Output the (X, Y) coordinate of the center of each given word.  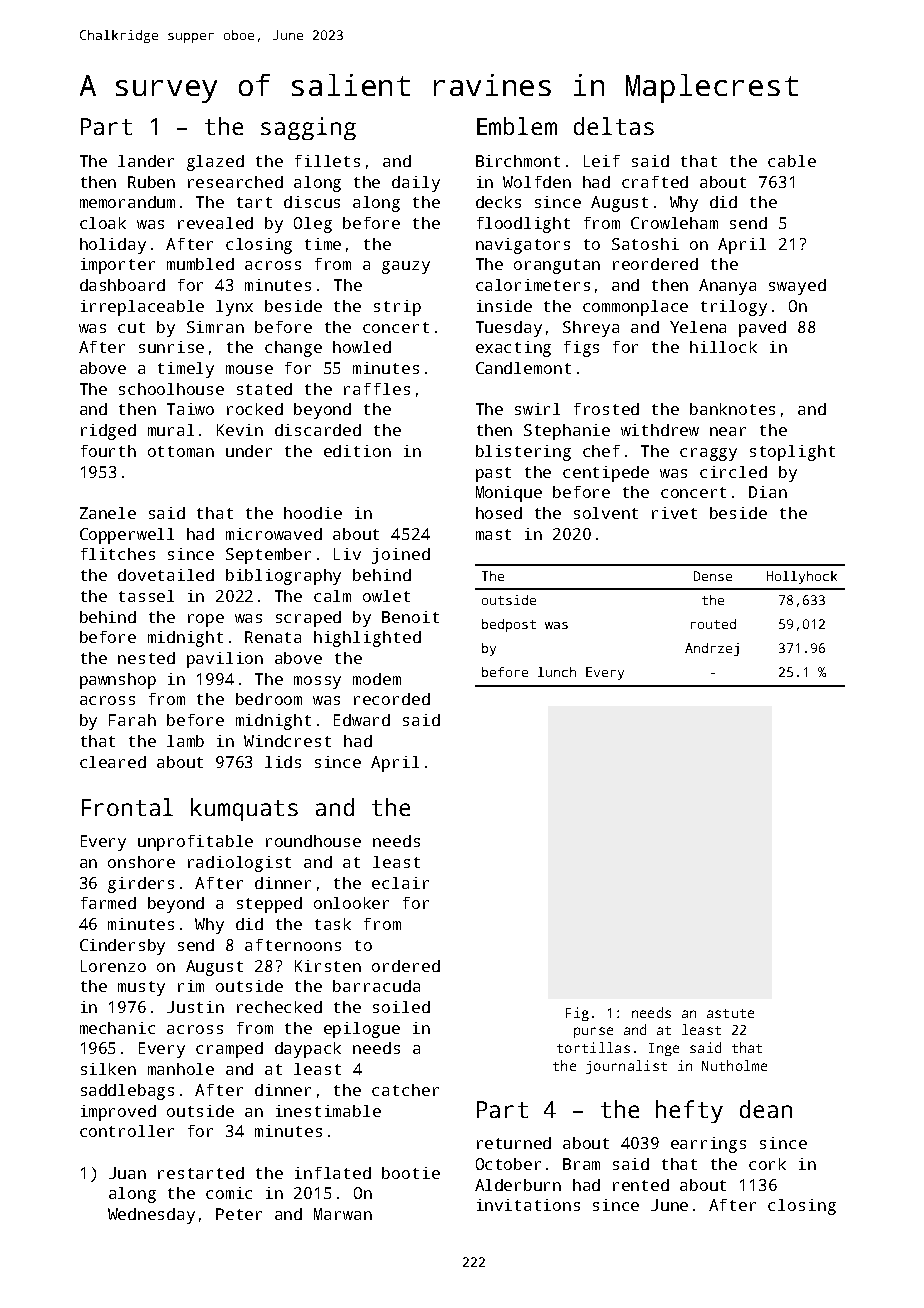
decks (498, 202)
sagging (308, 128)
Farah (132, 720)
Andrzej (712, 649)
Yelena (698, 327)
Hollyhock (802, 577)
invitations (528, 1205)
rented (641, 1185)
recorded (392, 699)
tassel (146, 596)
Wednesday (151, 1216)
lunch (557, 672)
